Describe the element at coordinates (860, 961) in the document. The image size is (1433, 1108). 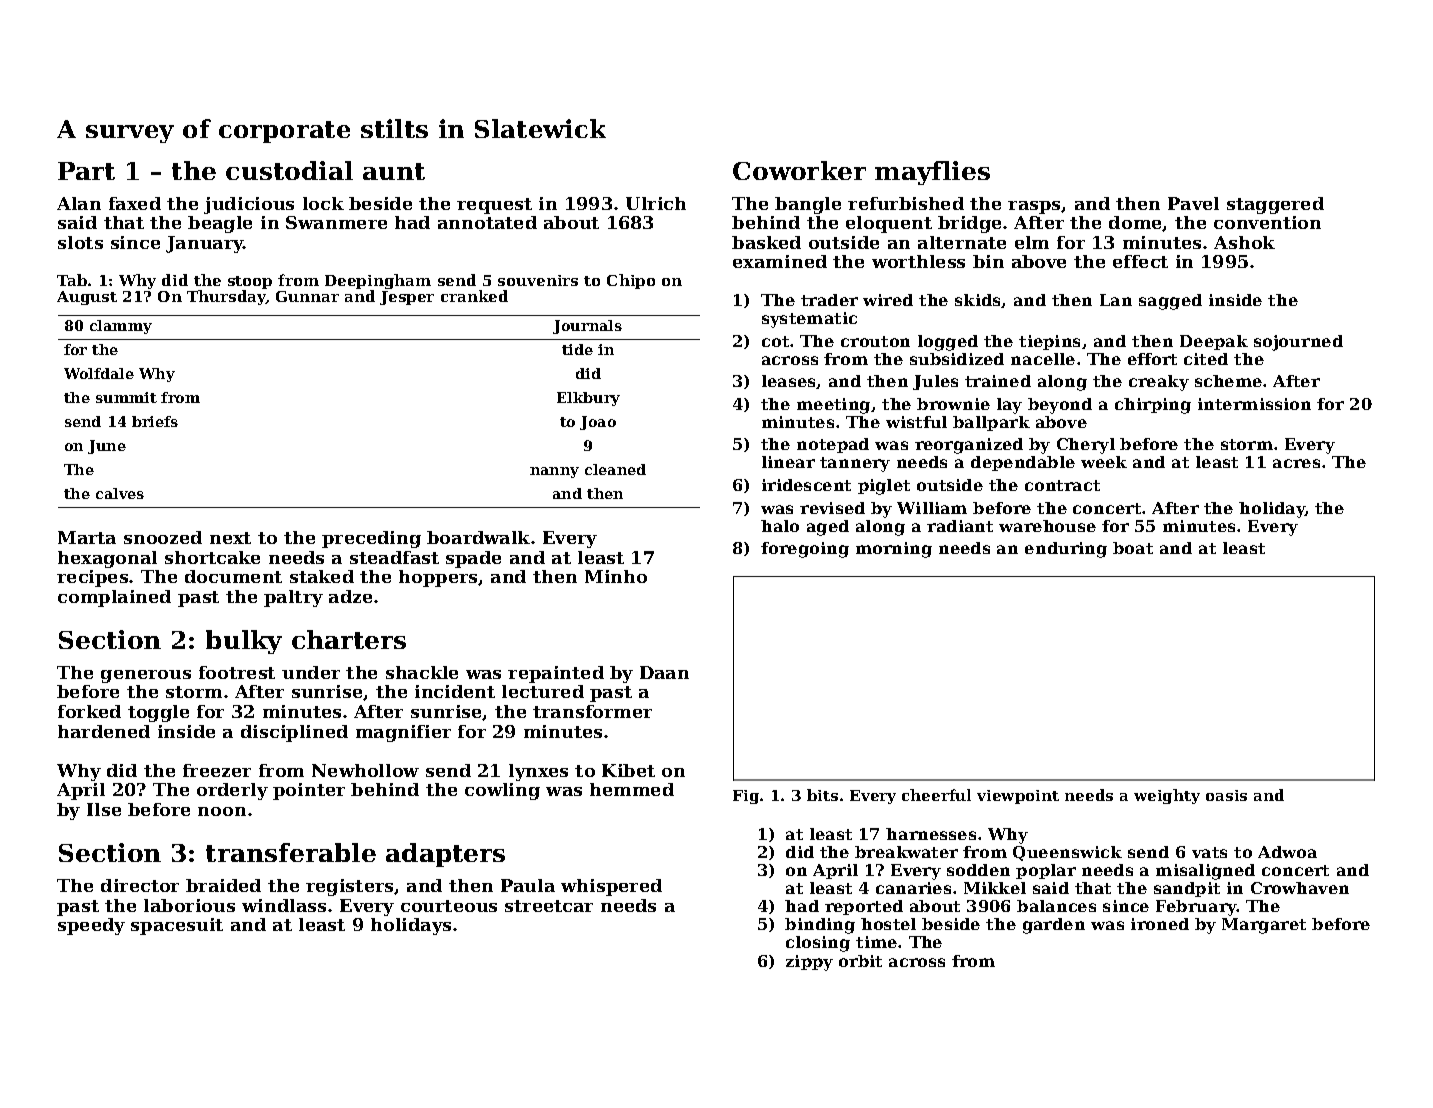
I see `orbit` at that location.
